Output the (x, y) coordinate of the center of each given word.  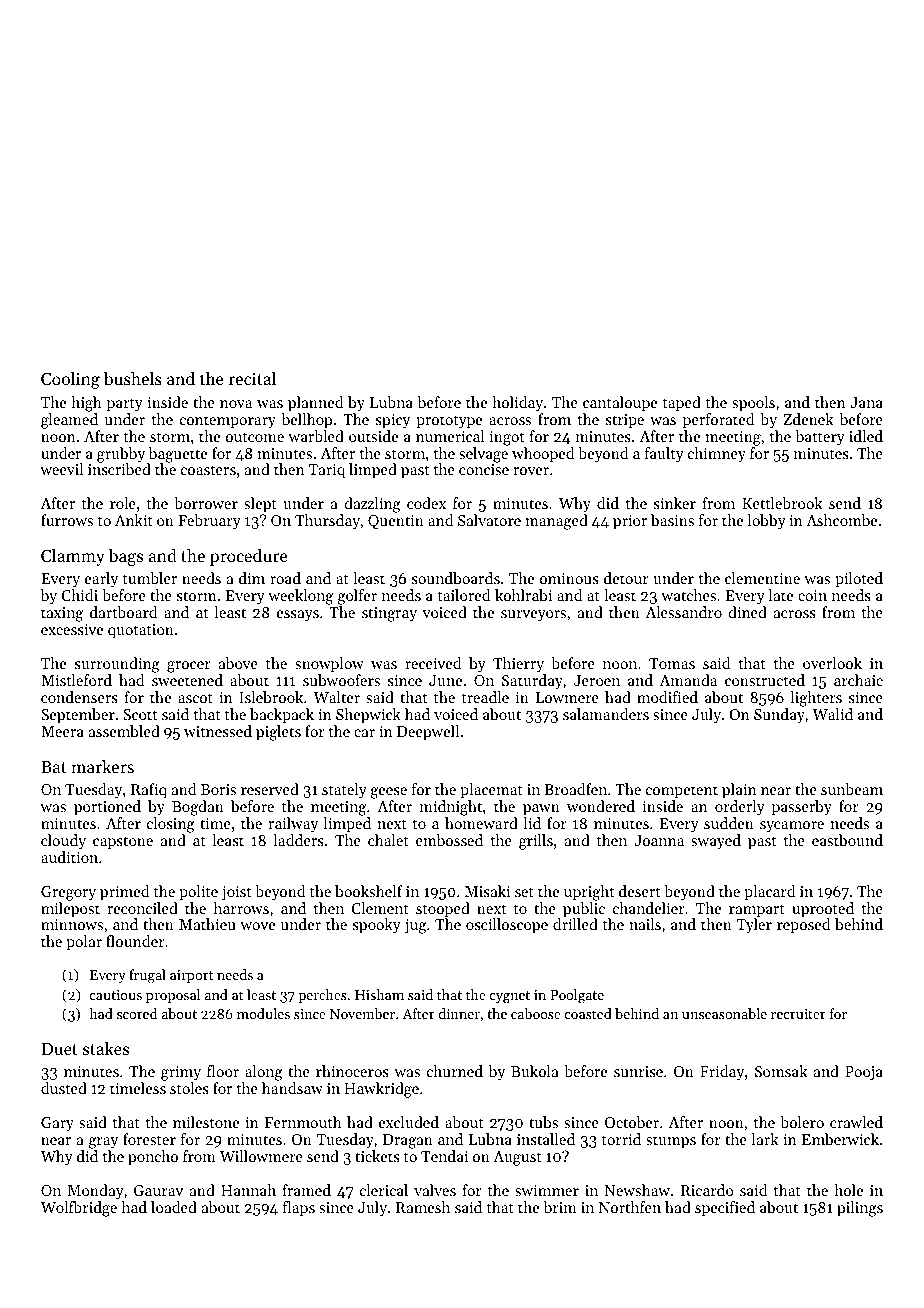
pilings (860, 1209)
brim (560, 1207)
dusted (64, 1088)
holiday (517, 404)
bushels (133, 378)
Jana (866, 402)
